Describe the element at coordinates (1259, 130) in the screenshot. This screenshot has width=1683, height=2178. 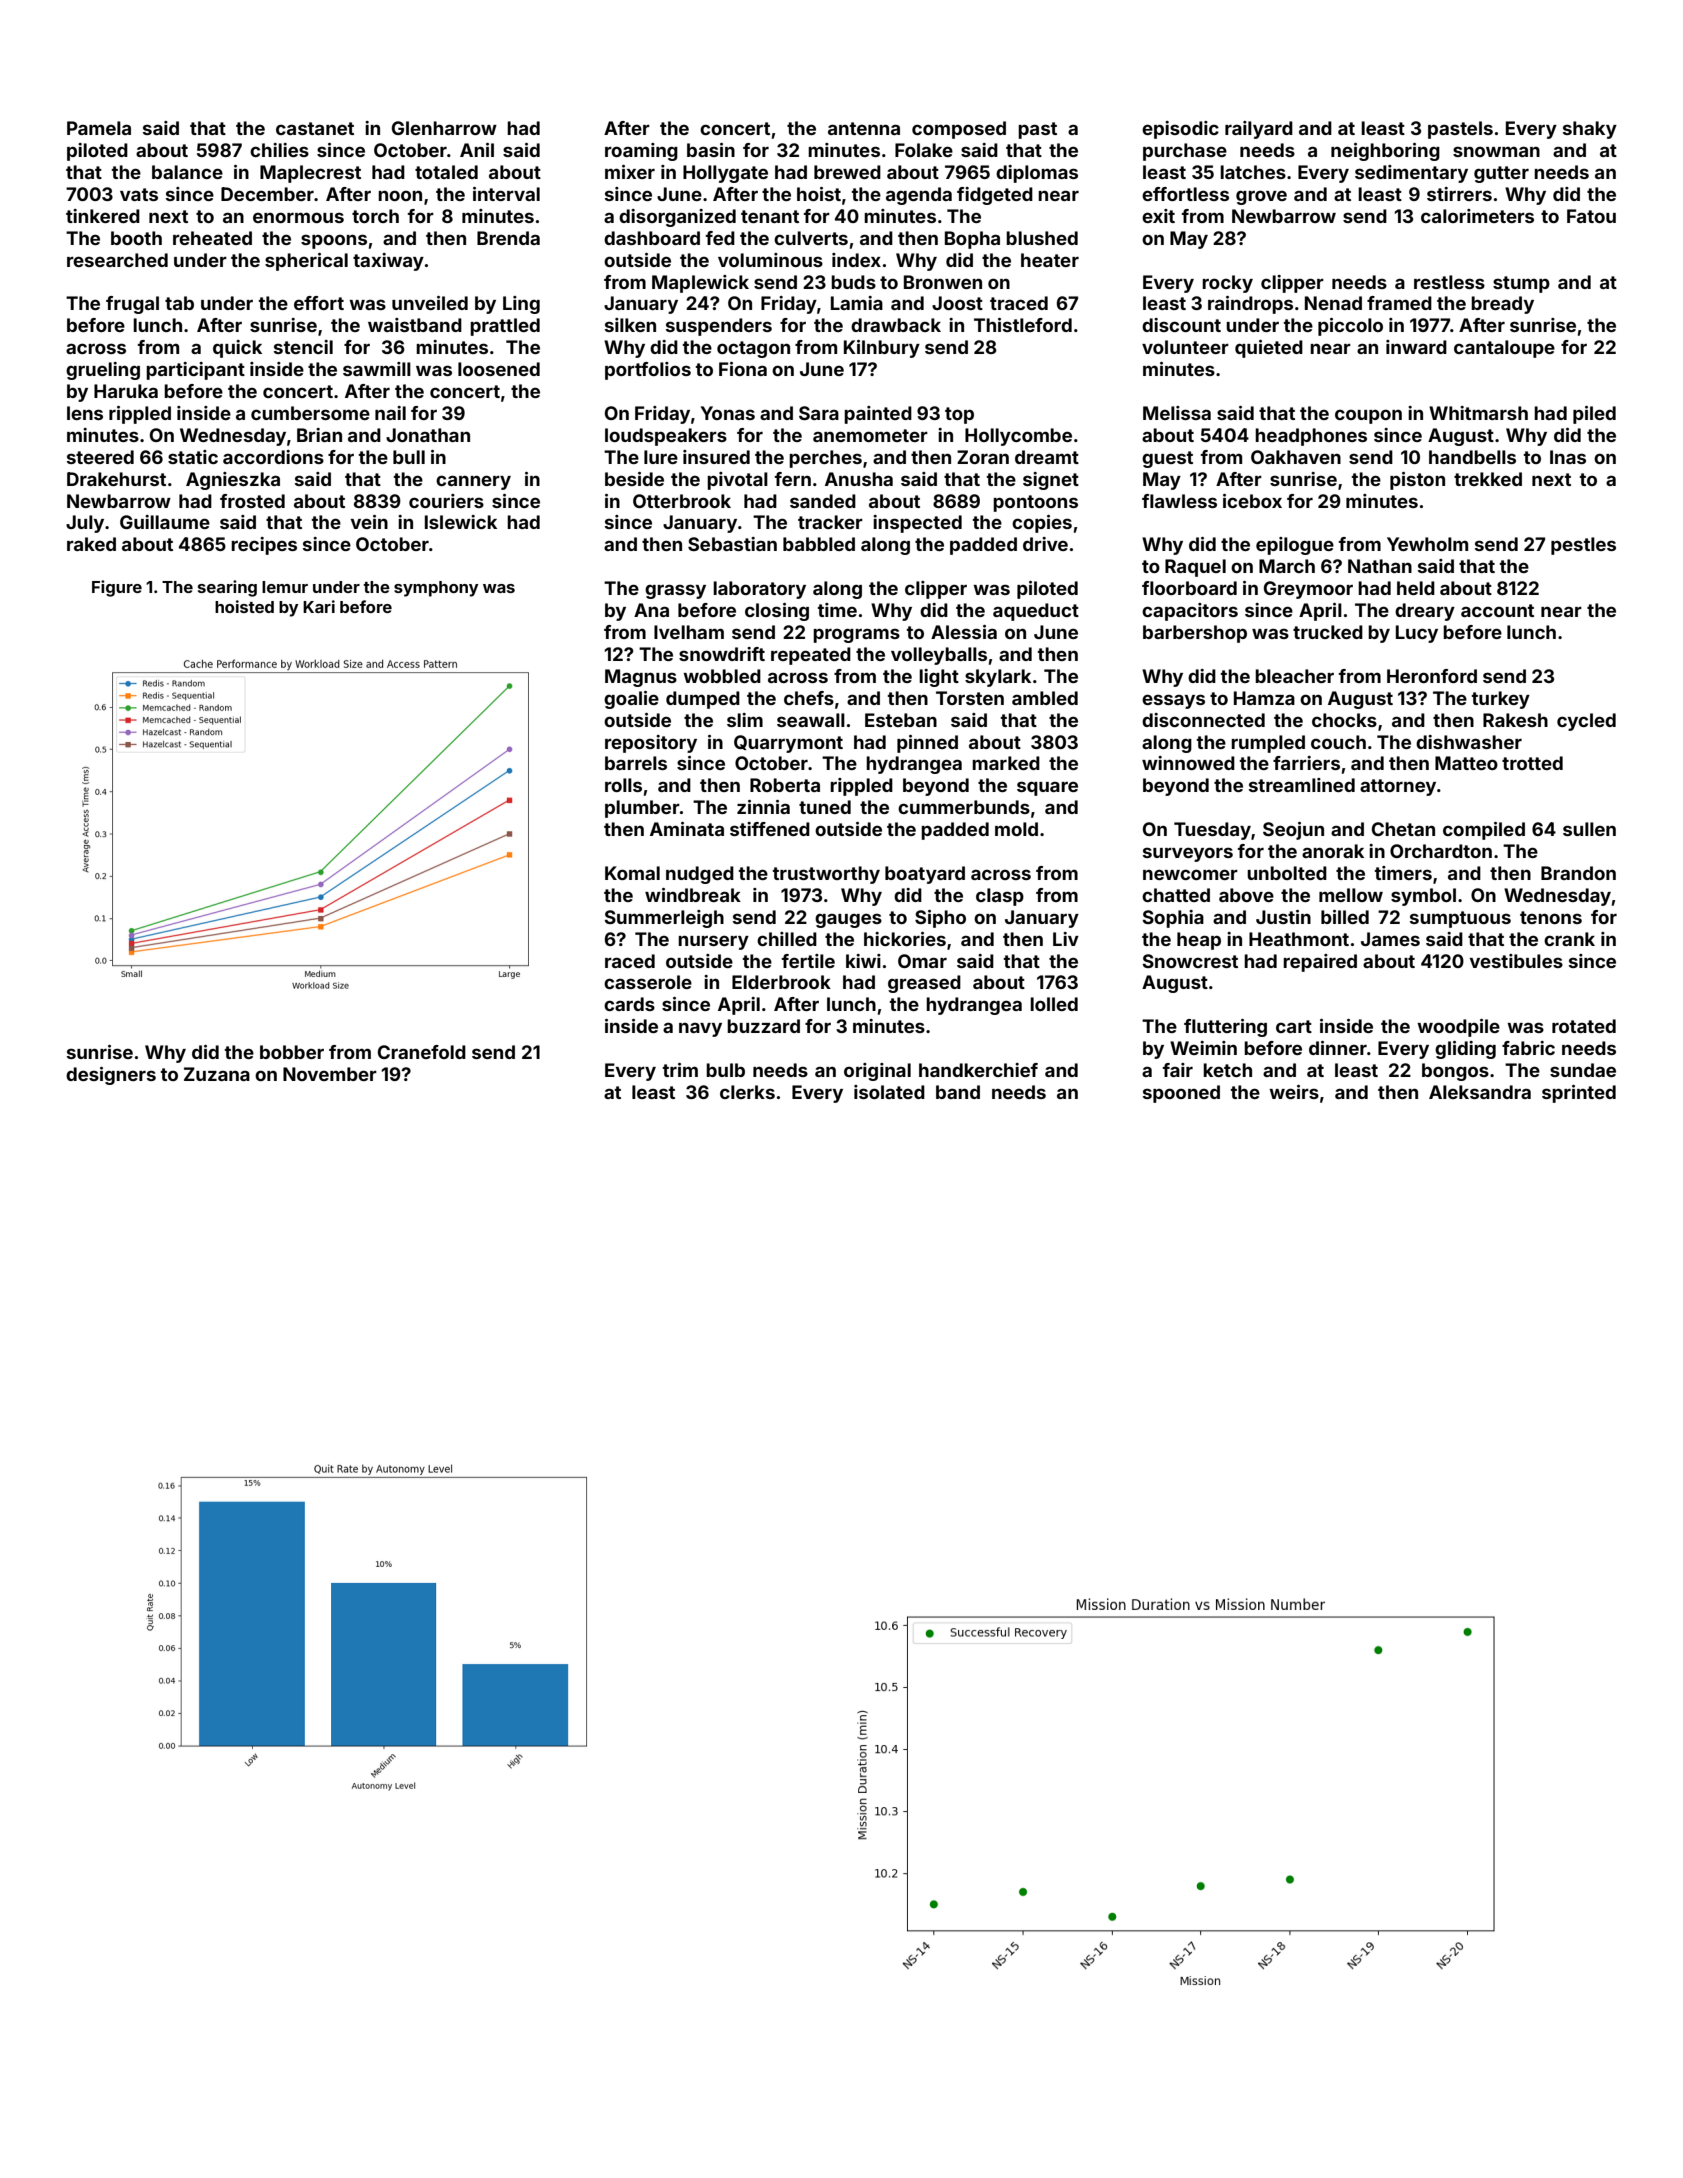
I see `railyard` at that location.
